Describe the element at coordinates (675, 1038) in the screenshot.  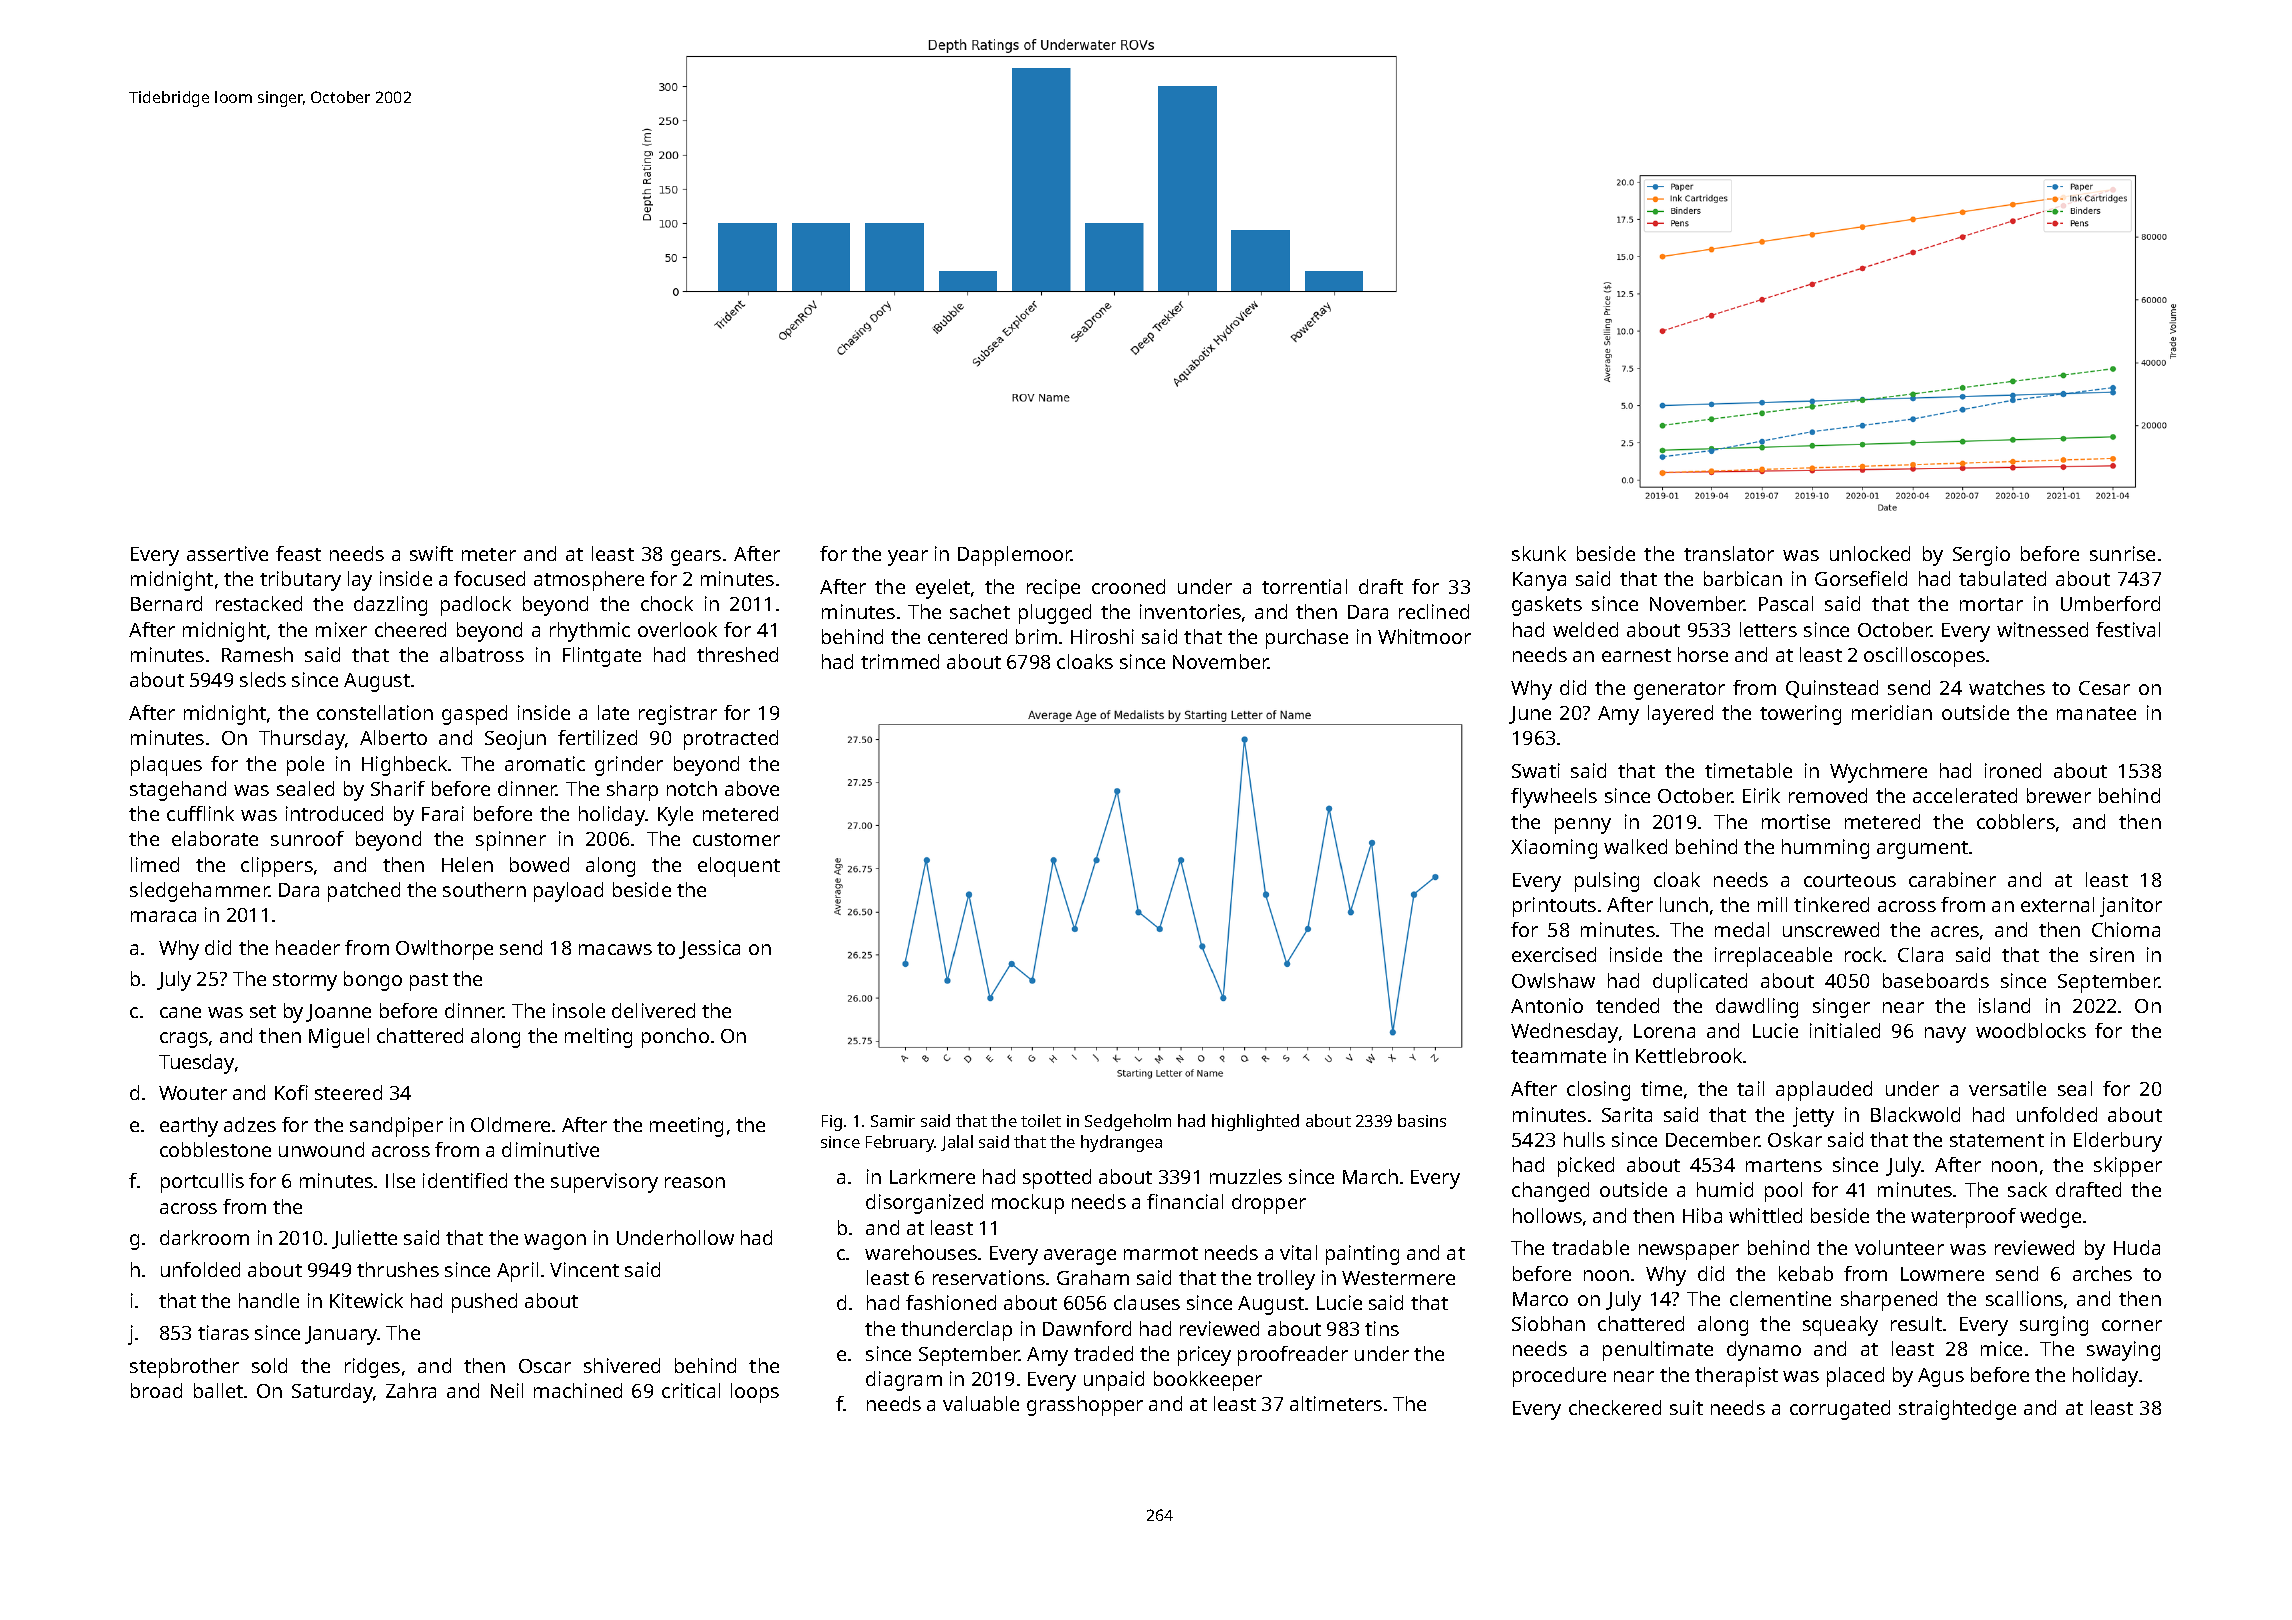
I see `poncho` at that location.
